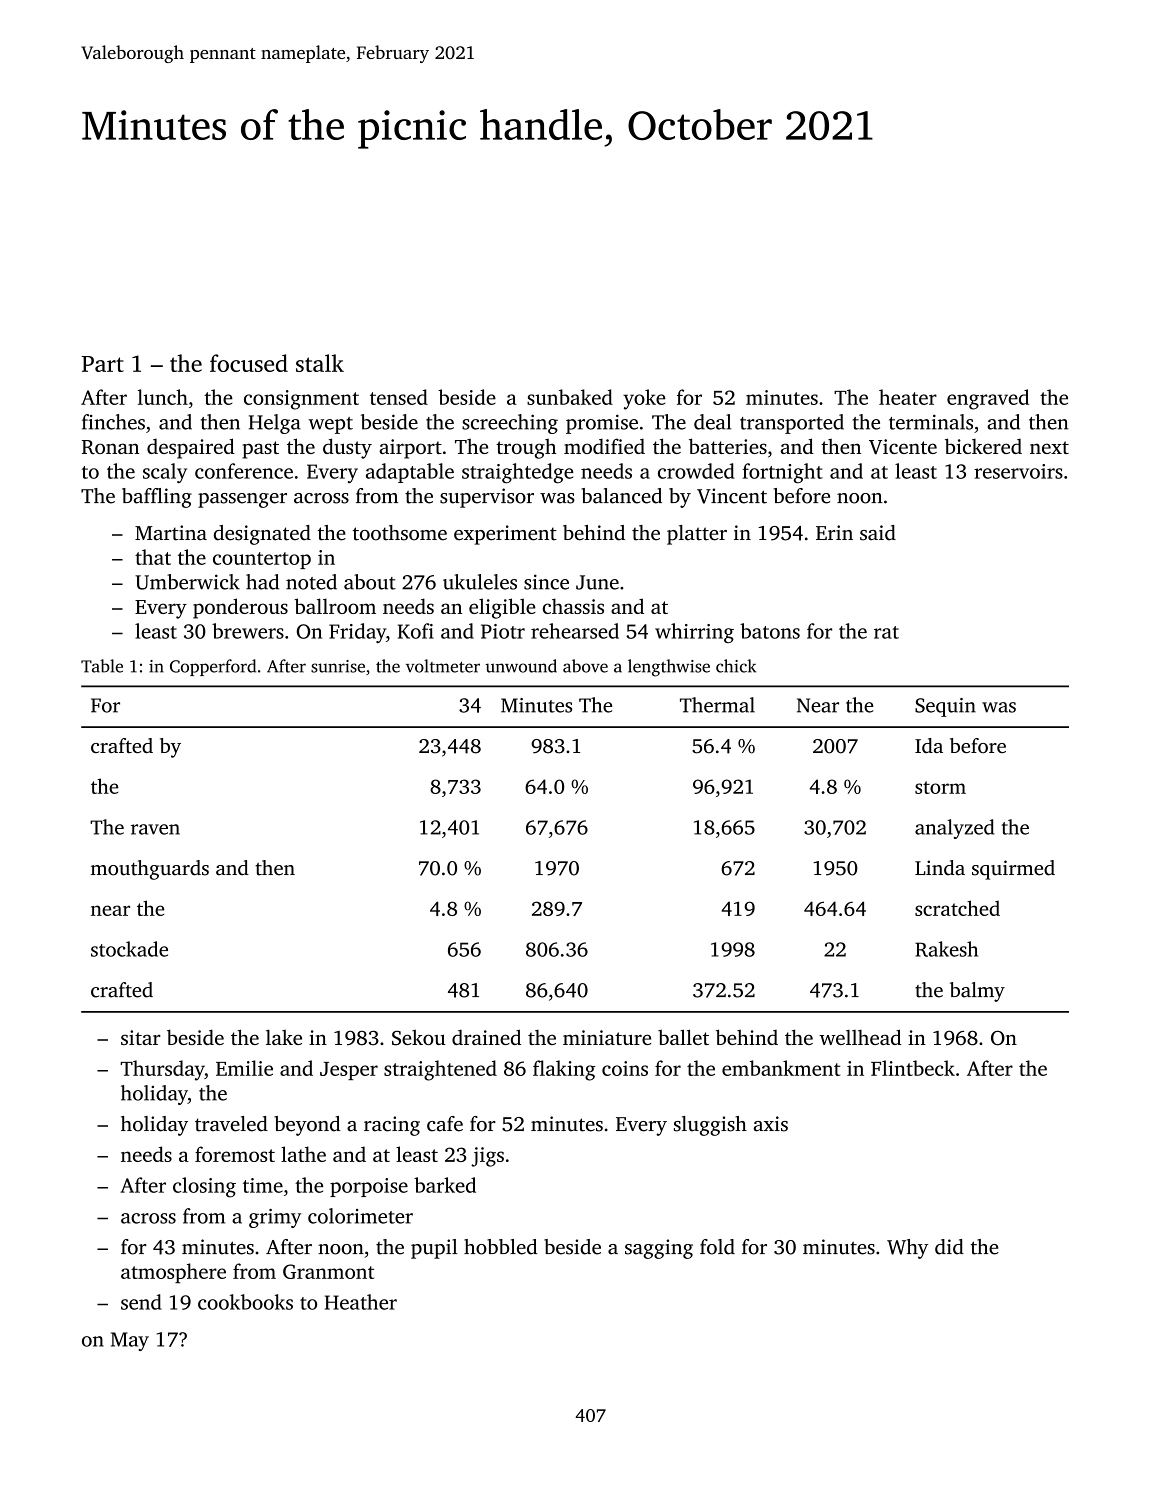 The image size is (1150, 1489). What do you see at coordinates (150, 870) in the page?
I see `mouthguards` at bounding box center [150, 870].
